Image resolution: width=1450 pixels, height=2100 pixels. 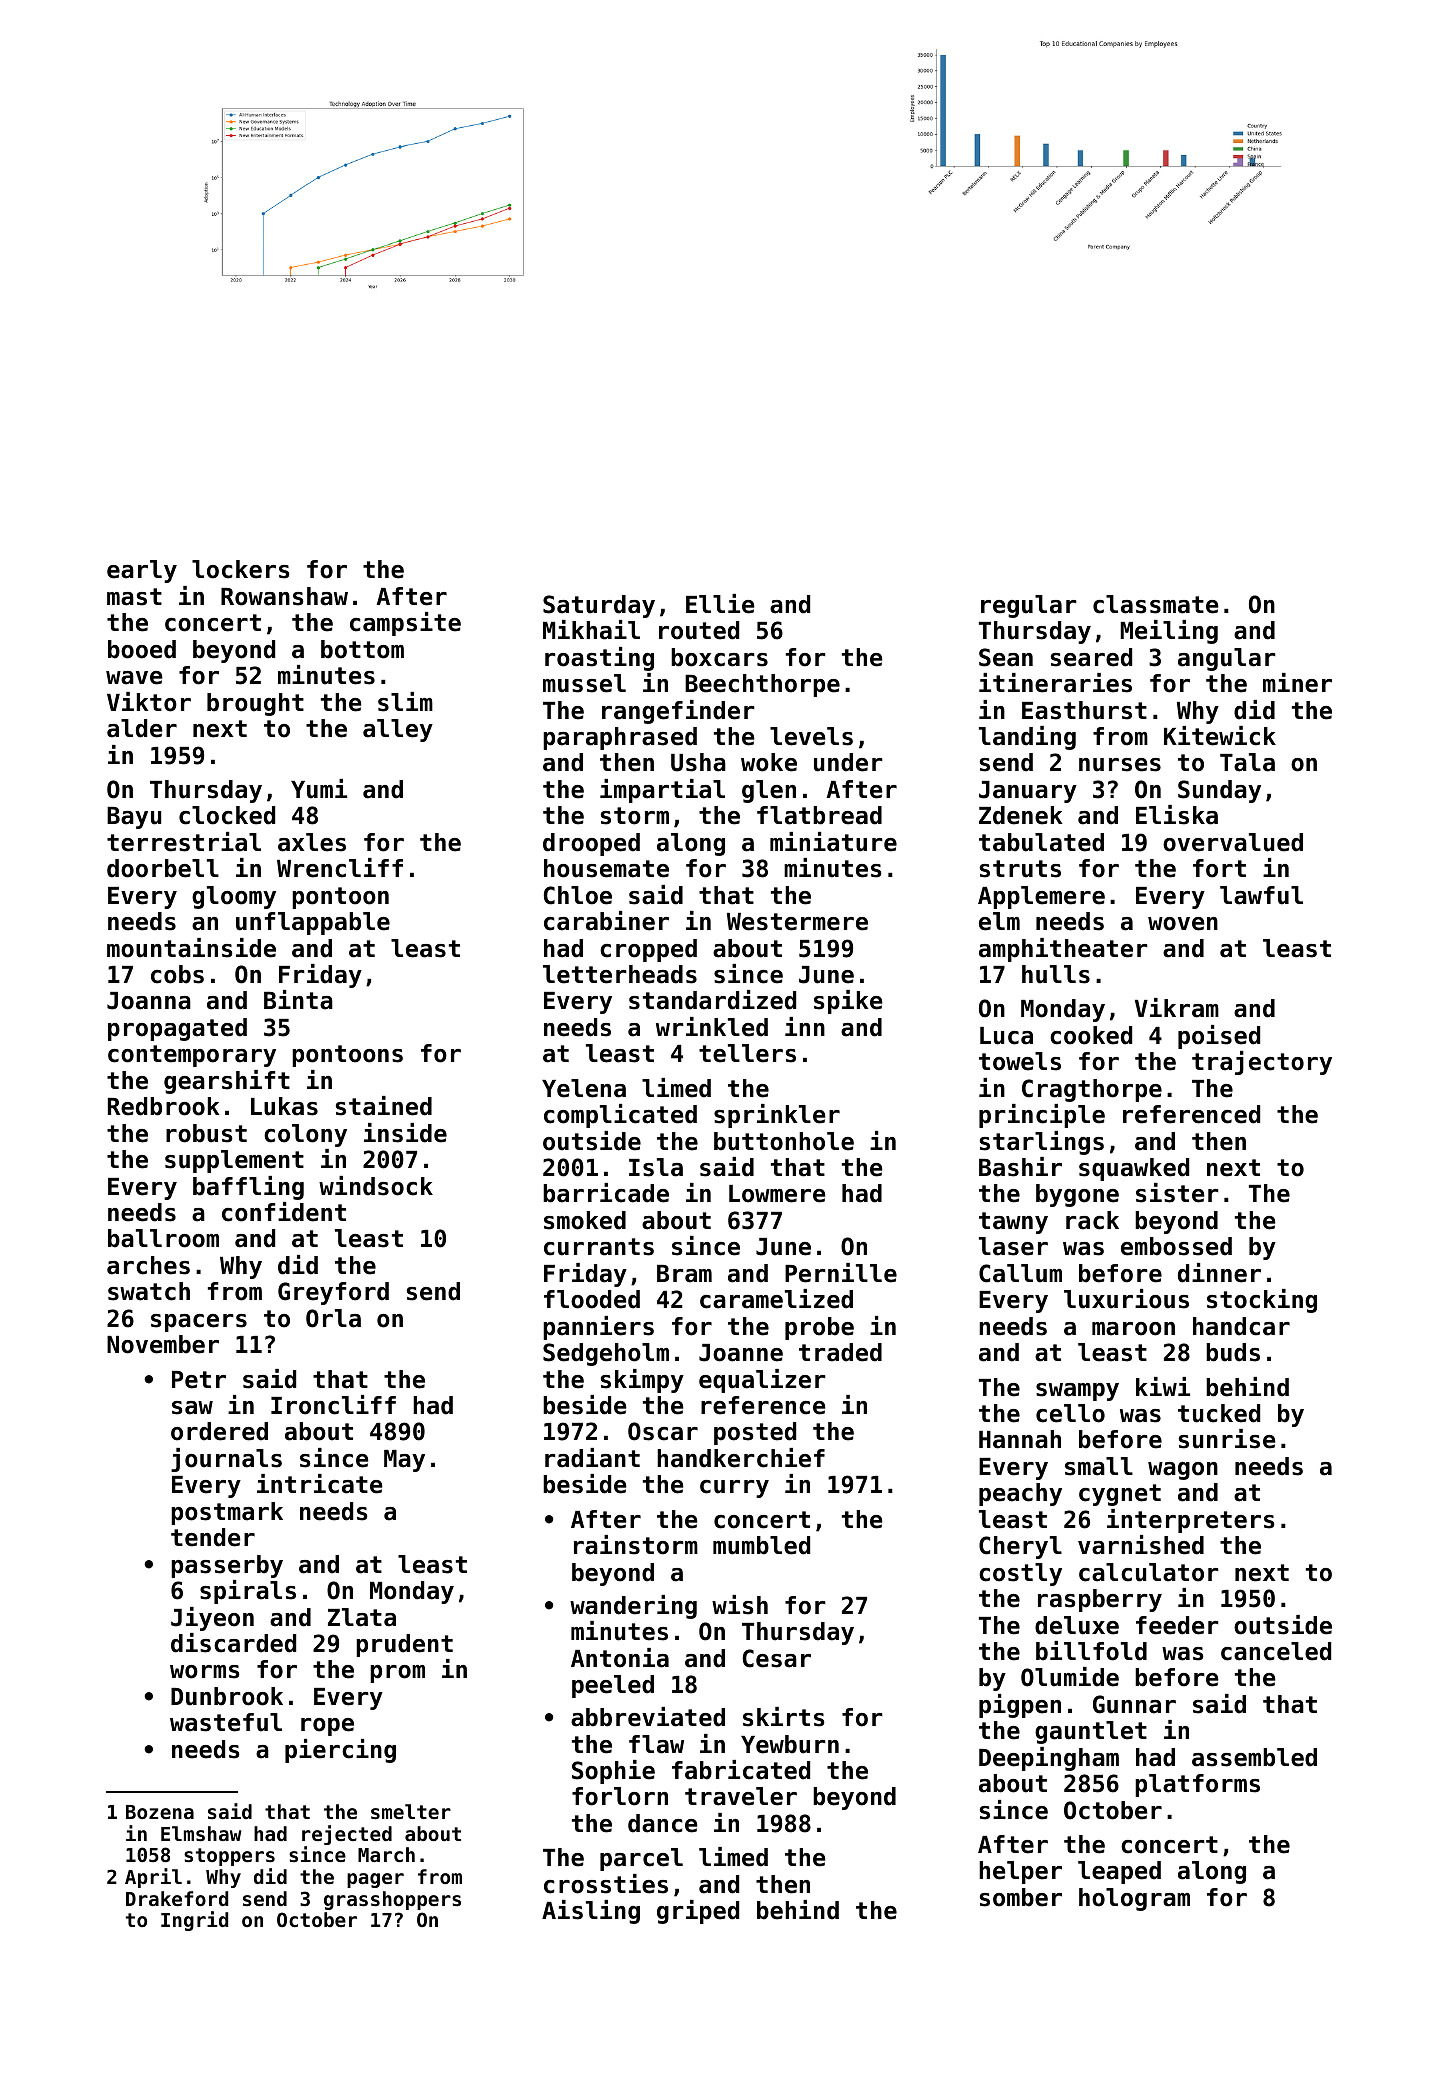 I want to click on early, so click(x=142, y=571).
